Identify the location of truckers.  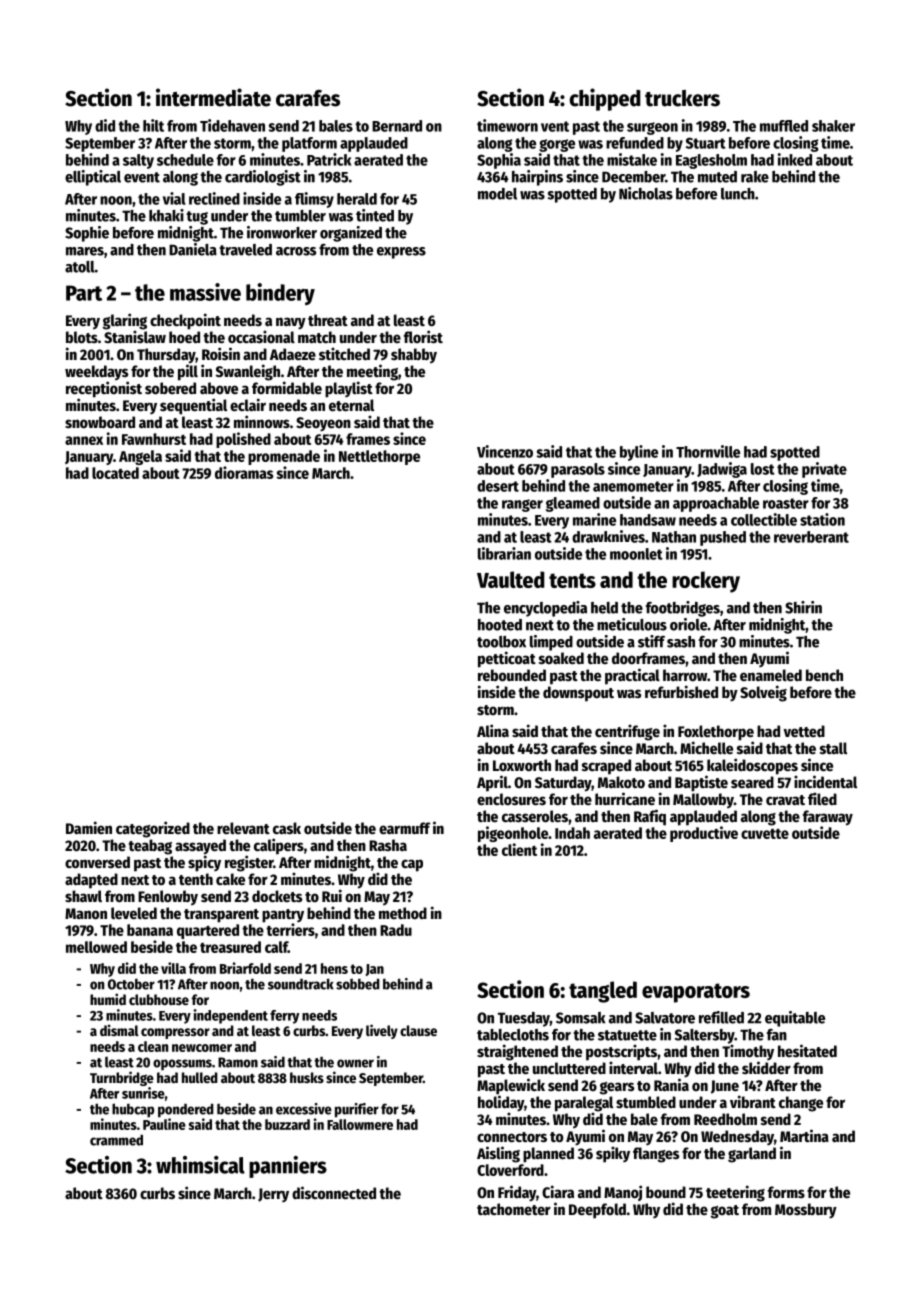
(682, 98).
